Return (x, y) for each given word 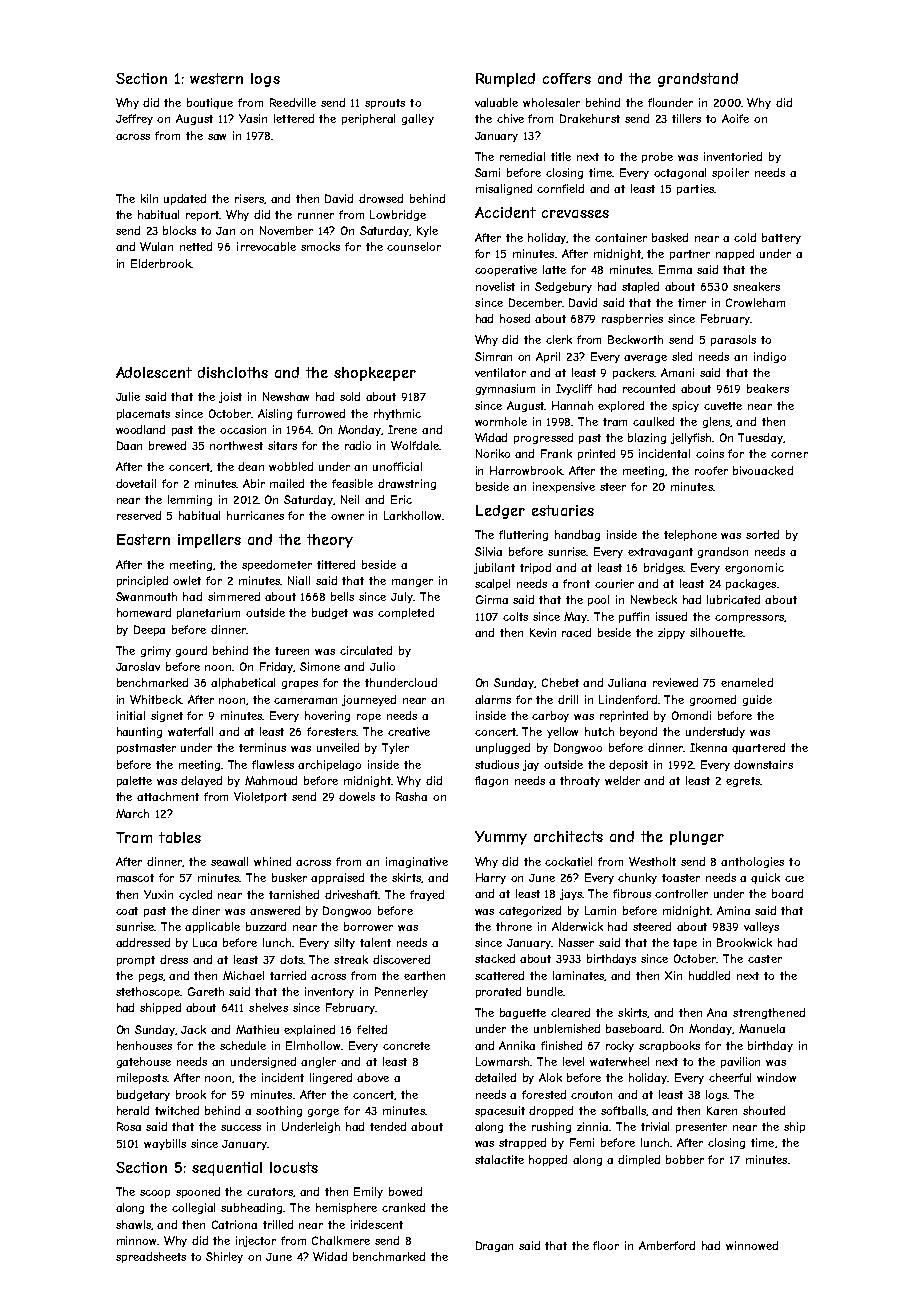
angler (318, 1062)
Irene (402, 429)
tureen (292, 651)
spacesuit (500, 1111)
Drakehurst (590, 118)
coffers (567, 78)
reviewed (675, 682)
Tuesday (760, 438)
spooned (198, 1192)
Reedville (293, 102)
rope (369, 718)
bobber (685, 1159)
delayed (201, 781)
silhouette (716, 632)
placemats (143, 414)
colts (515, 616)
